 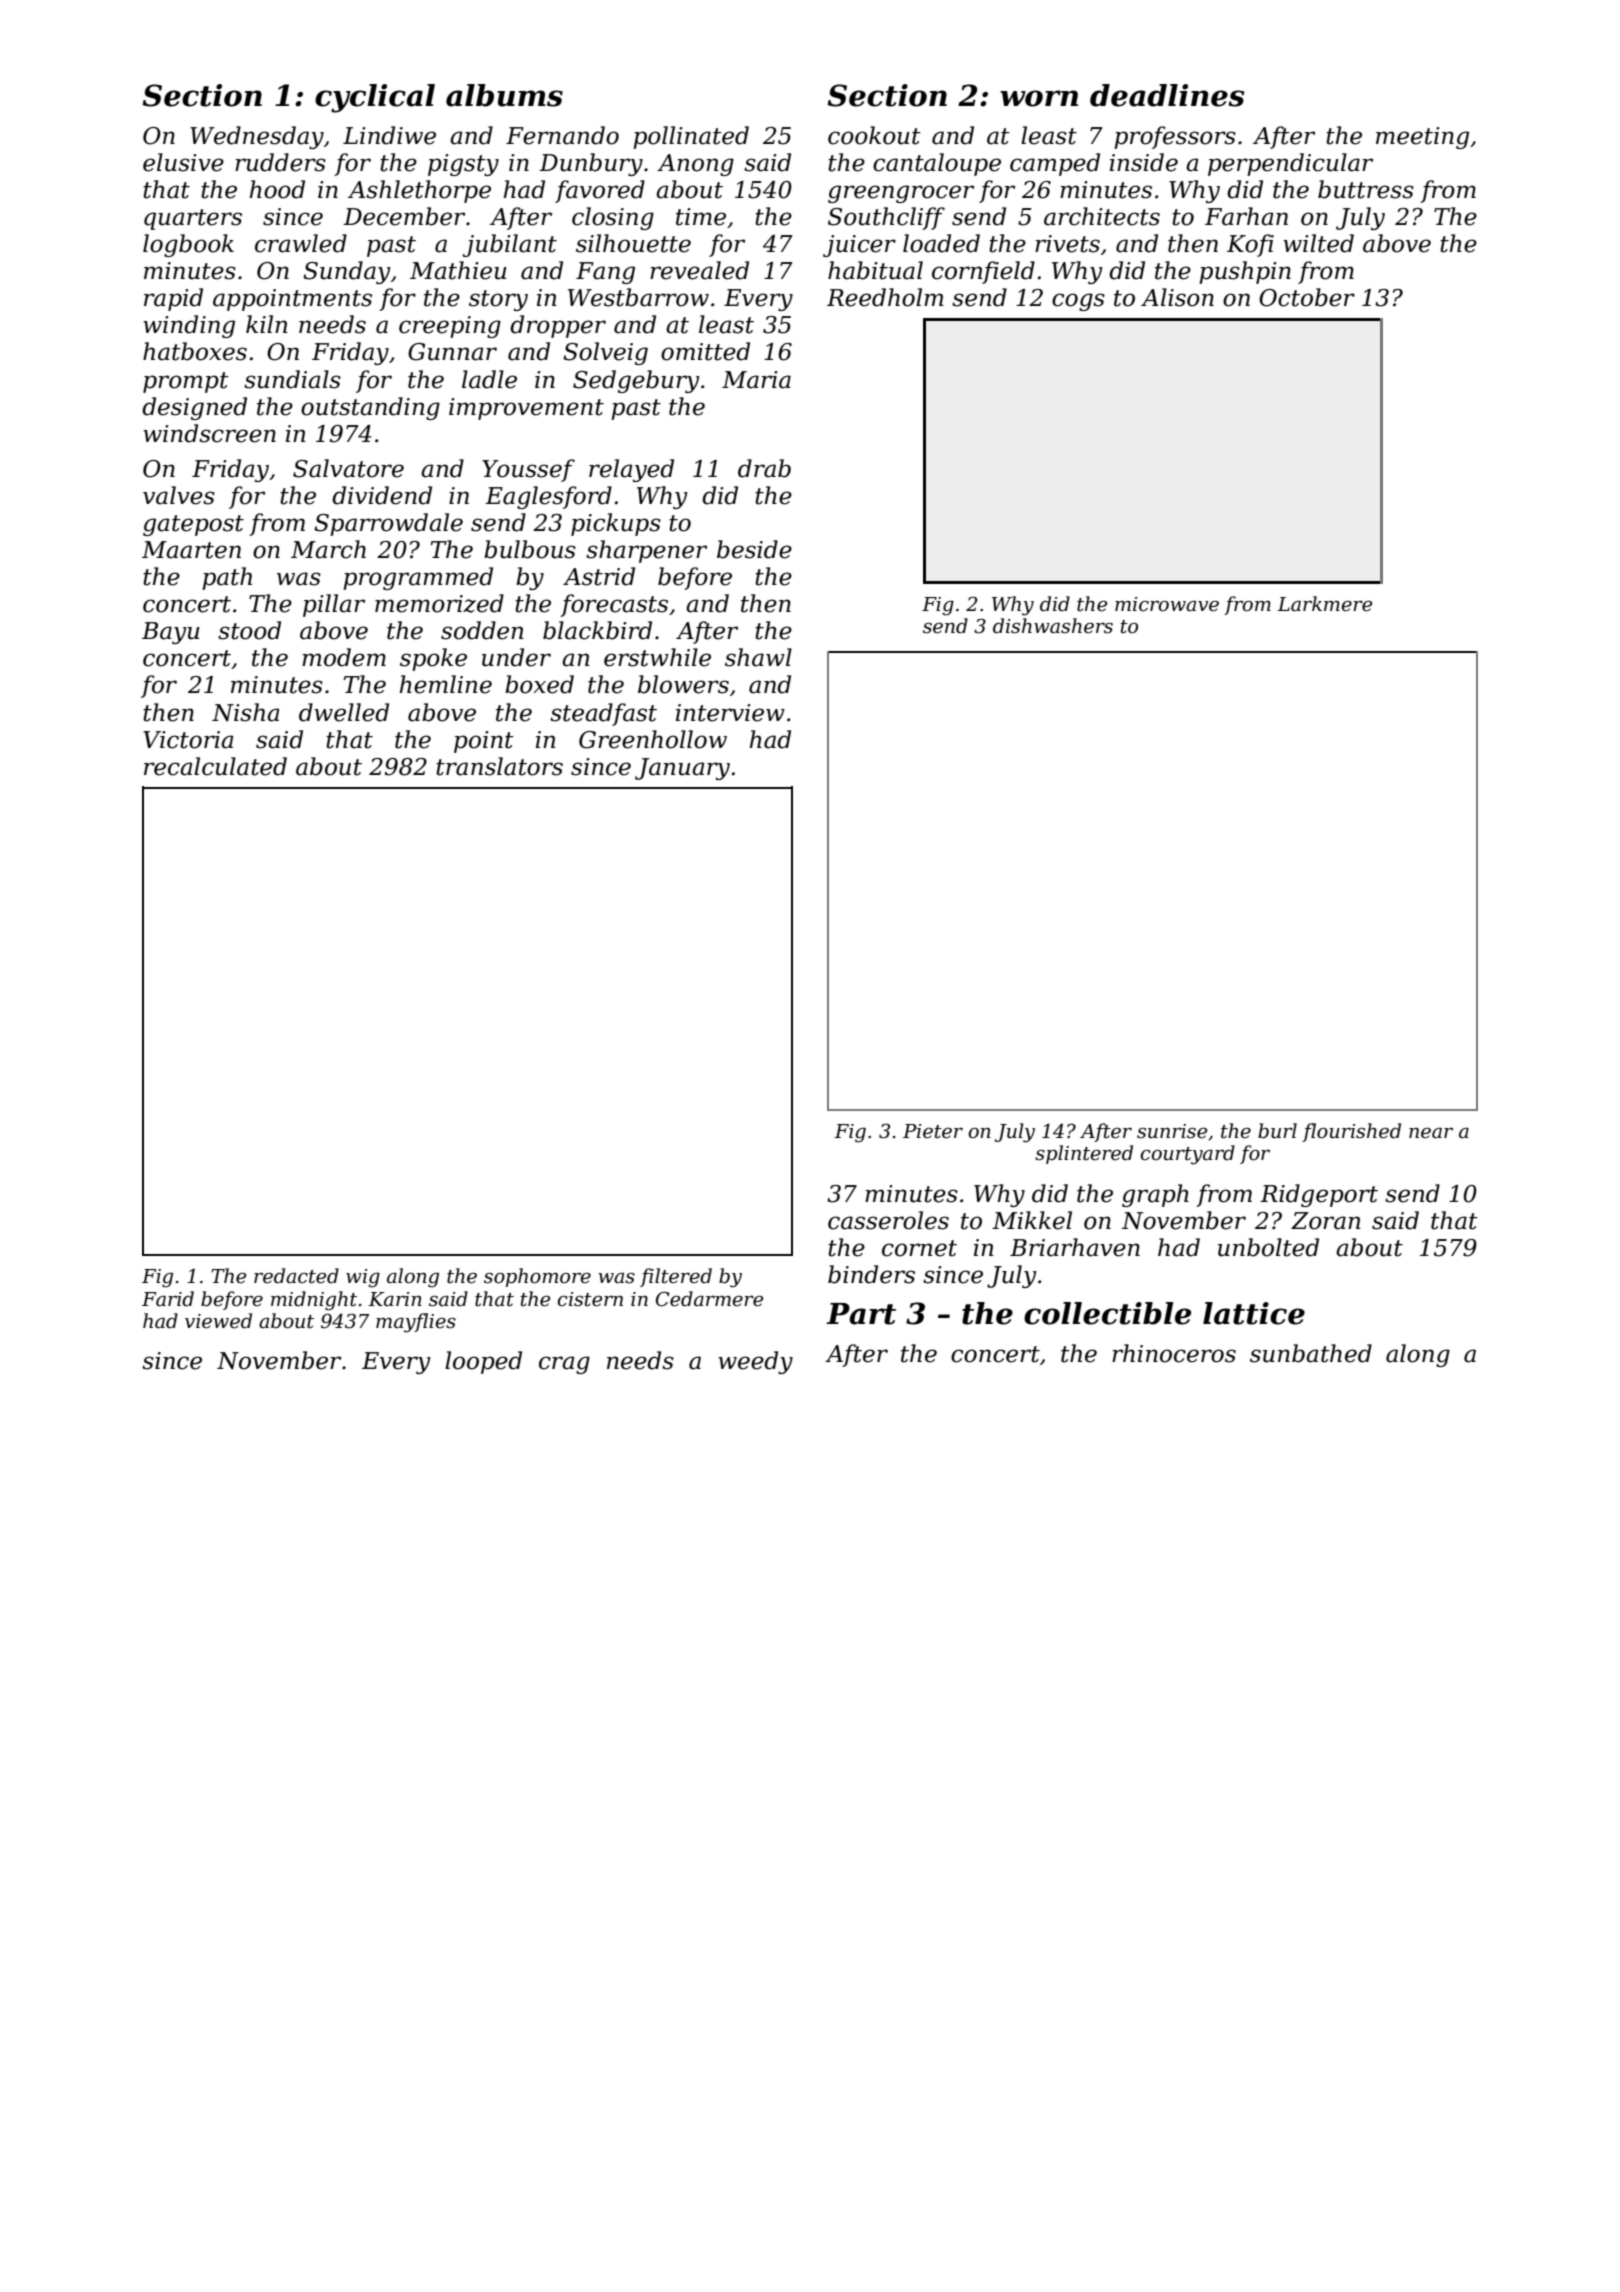 What do you see at coordinates (682, 769) in the screenshot?
I see `January` at bounding box center [682, 769].
